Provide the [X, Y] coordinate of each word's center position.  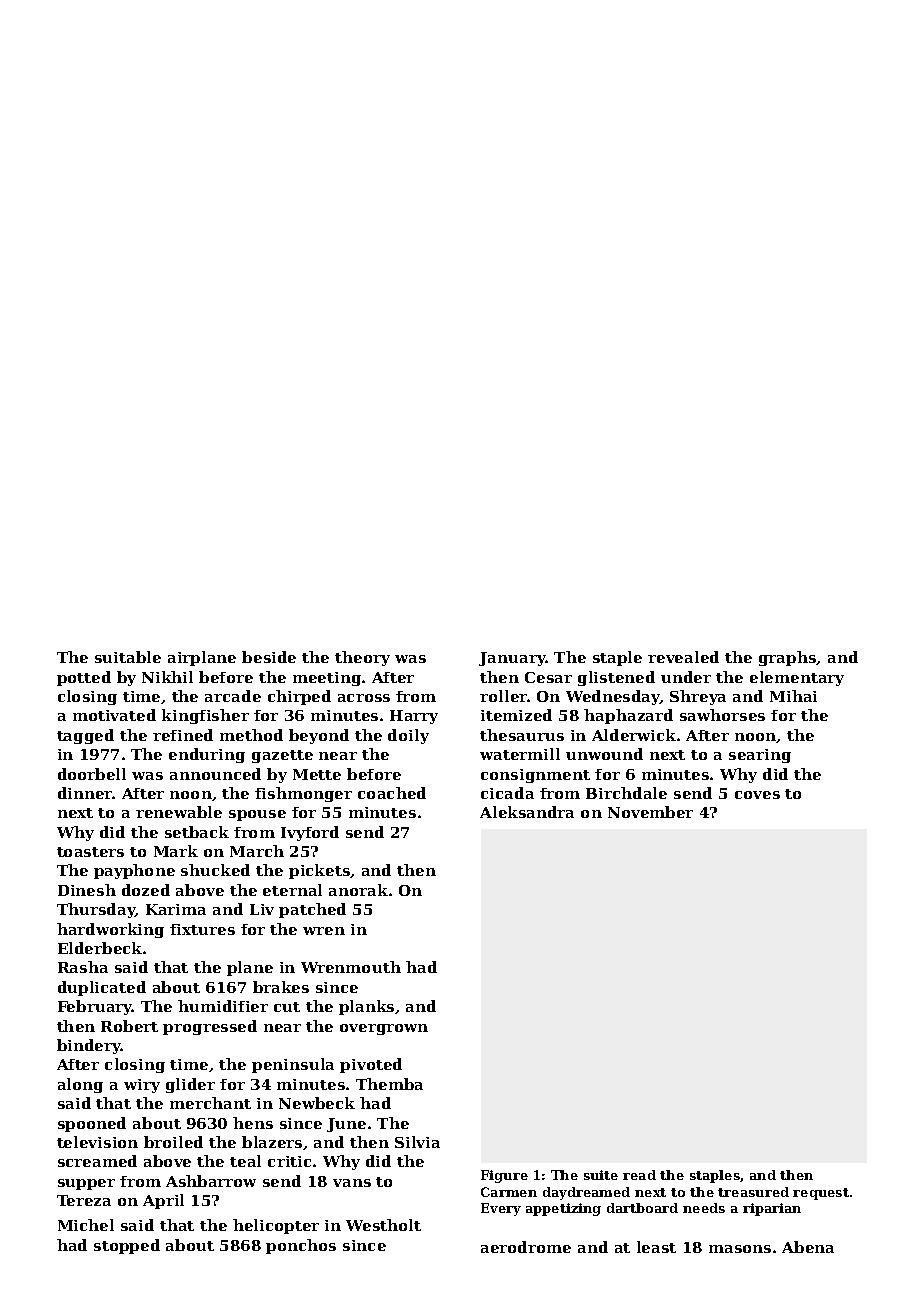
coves [757, 795]
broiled [173, 1142]
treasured [753, 1192]
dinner [85, 793]
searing [760, 756]
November [650, 812]
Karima [176, 909]
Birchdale [626, 793]
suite [601, 1175]
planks [366, 1007]
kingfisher [205, 716]
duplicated [102, 988]
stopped [127, 1246]
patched [312, 910]
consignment [535, 776]
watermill [520, 754]
